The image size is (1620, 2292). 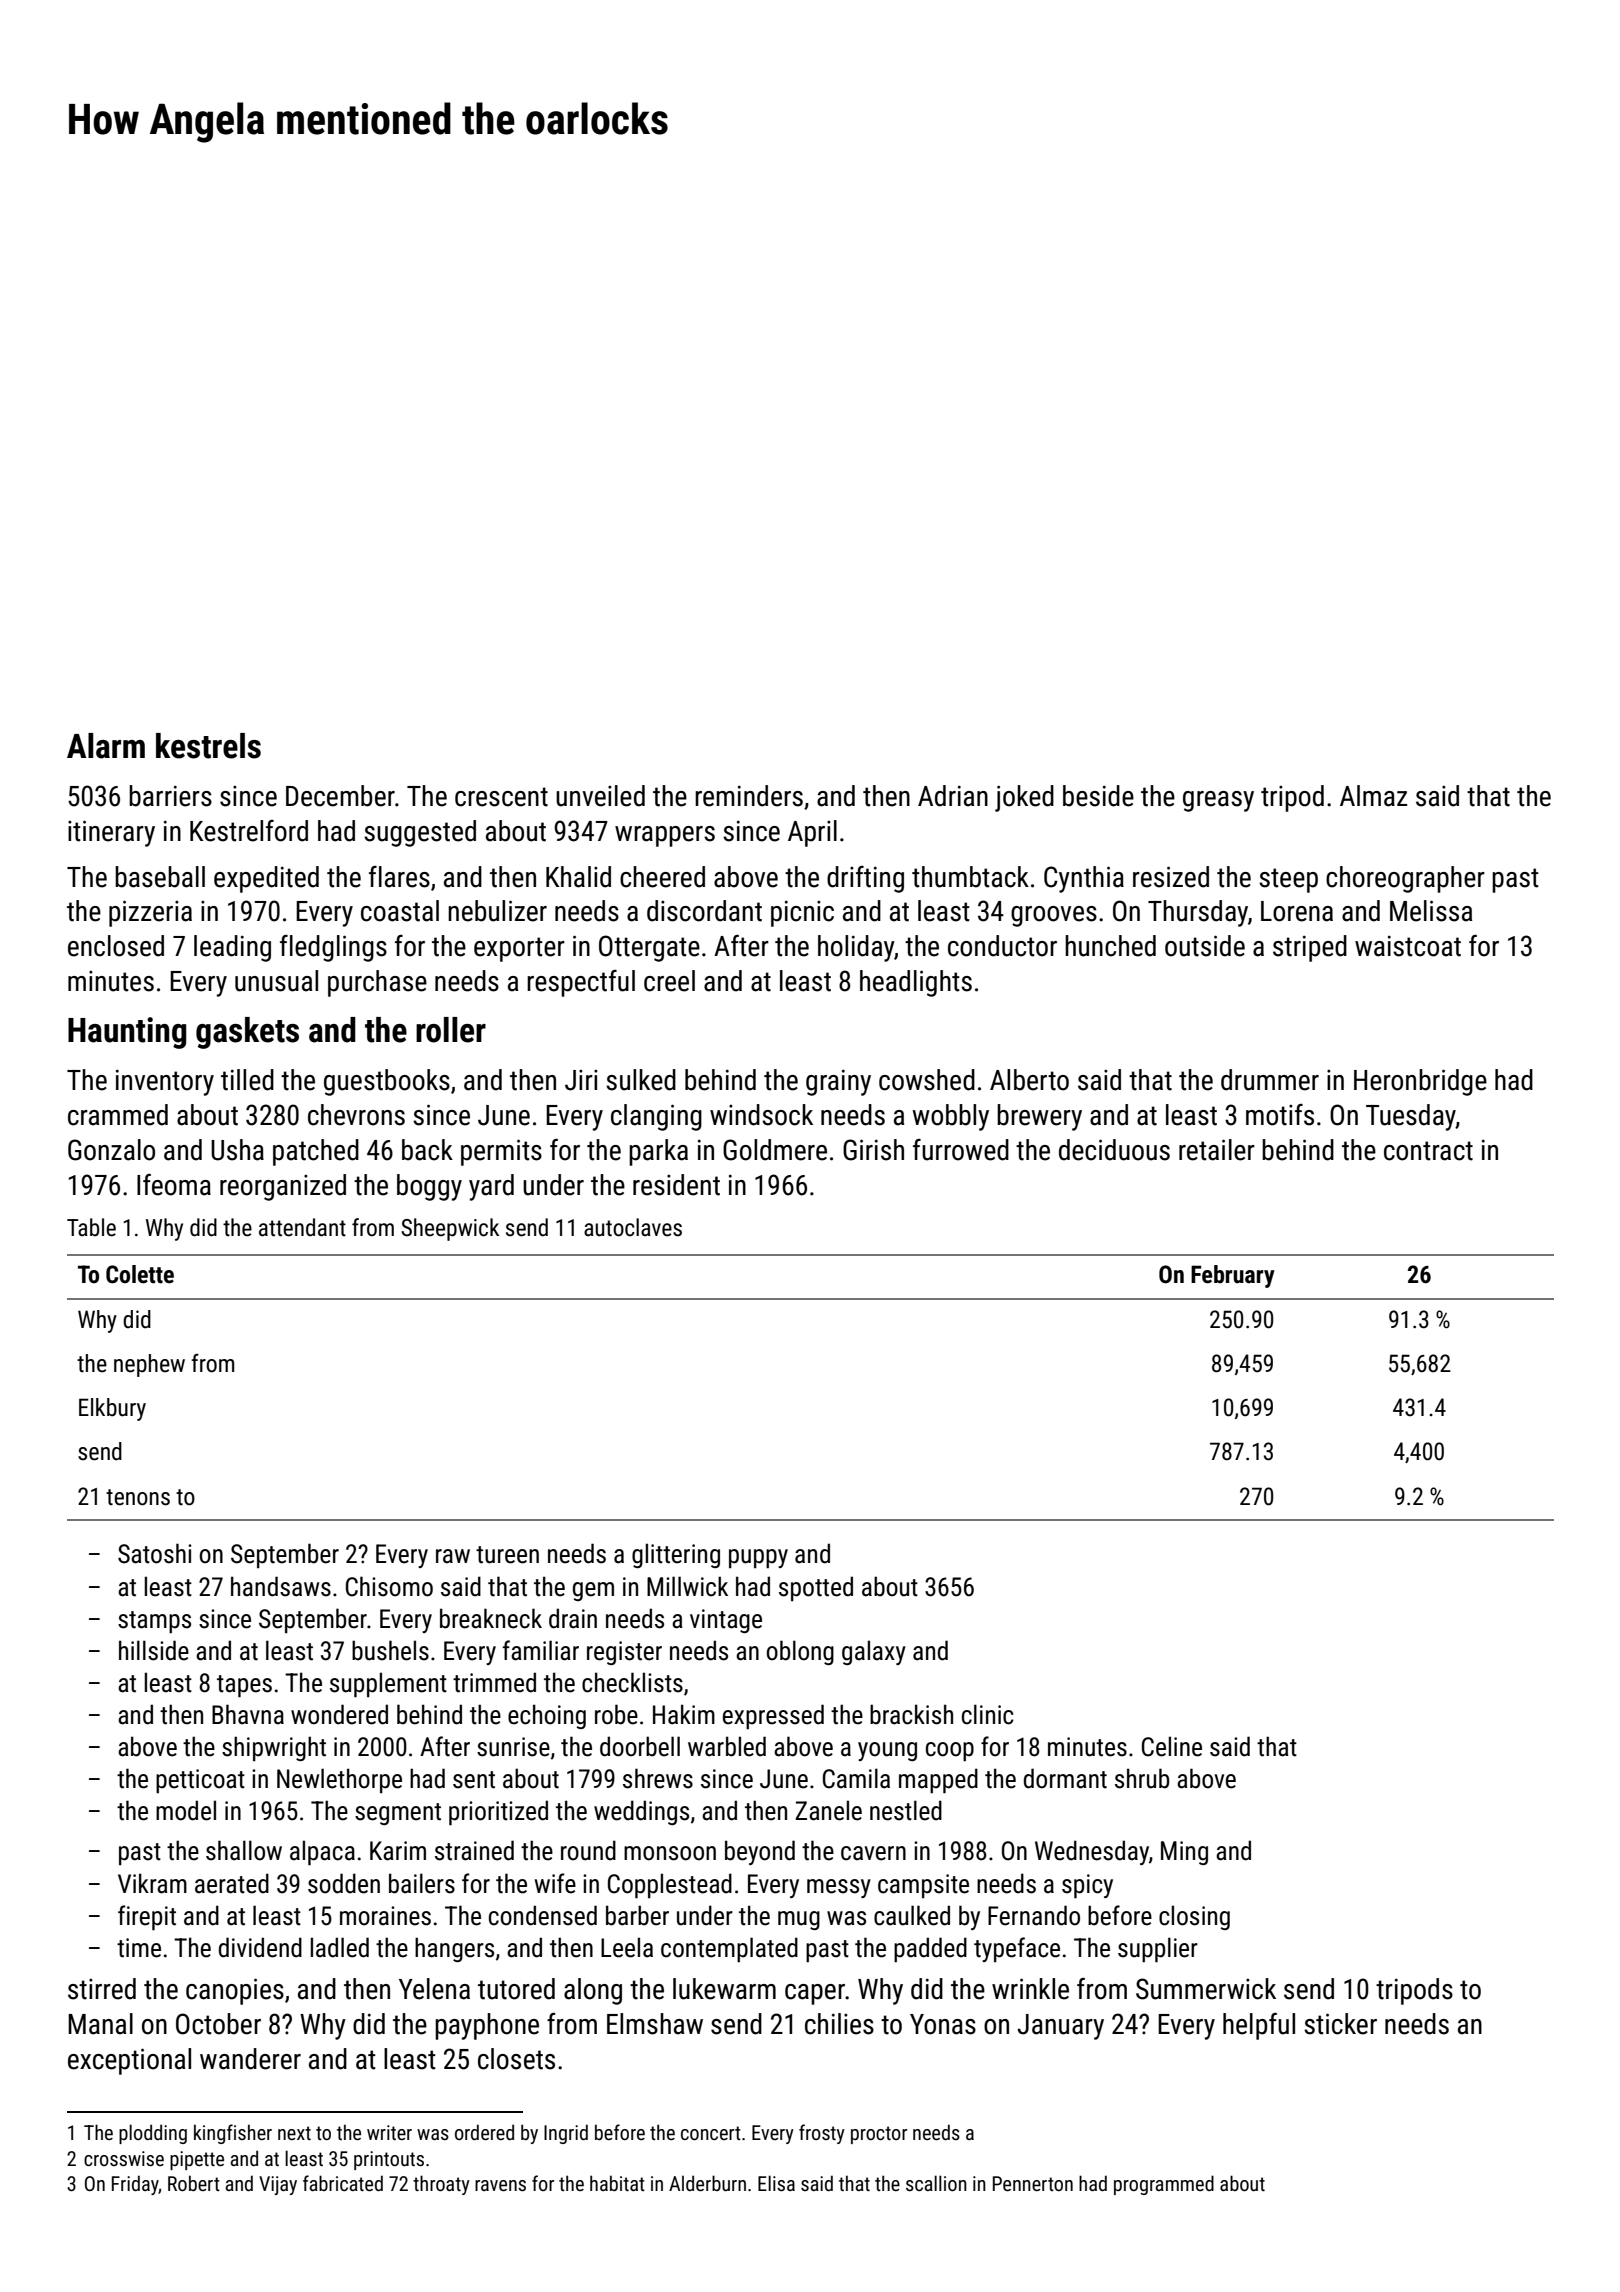 What do you see at coordinates (953, 796) in the screenshot?
I see `Adrian` at bounding box center [953, 796].
